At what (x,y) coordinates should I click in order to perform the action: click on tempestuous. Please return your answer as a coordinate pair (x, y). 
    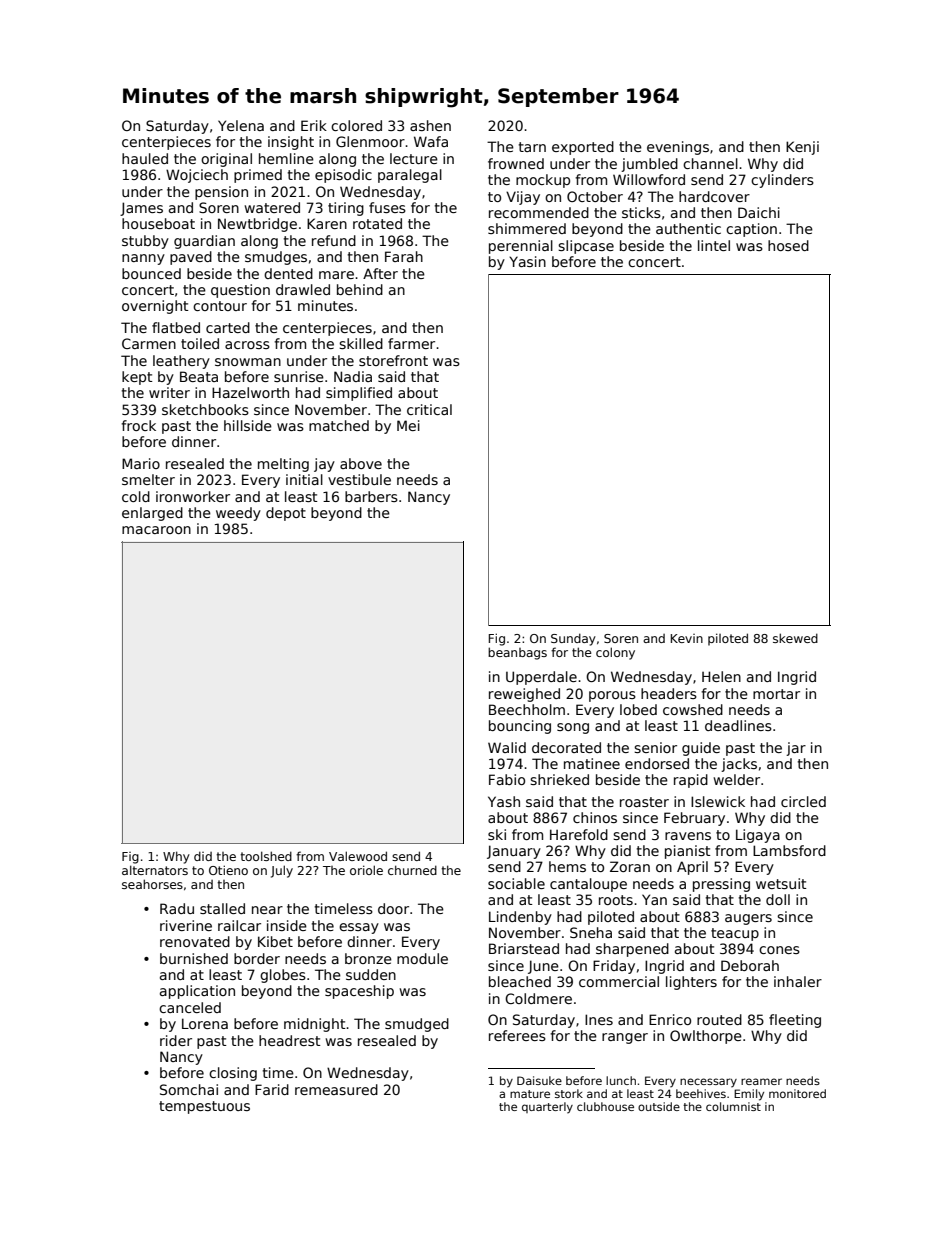
    Looking at the image, I should click on (204, 1107).
